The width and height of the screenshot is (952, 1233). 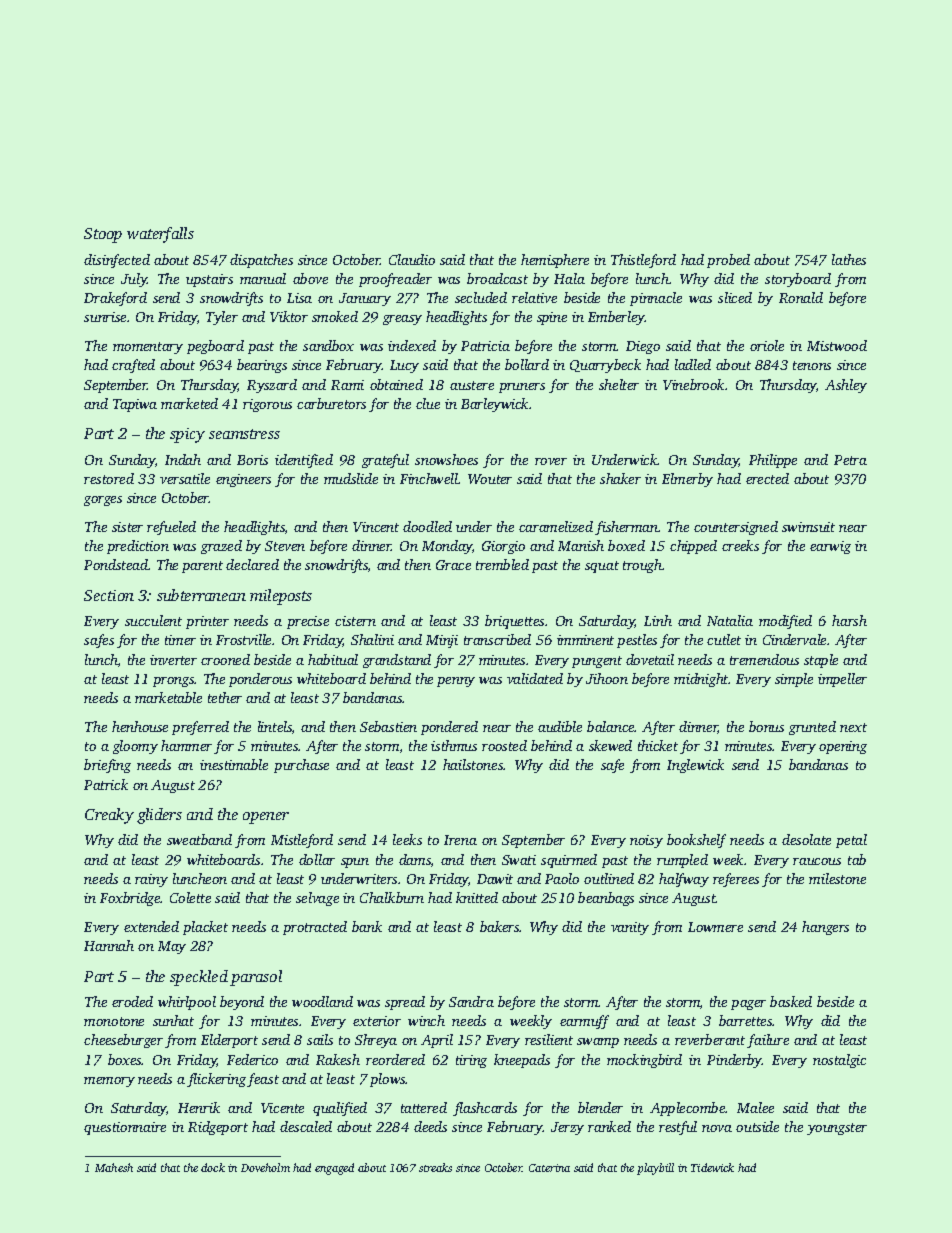 What do you see at coordinates (114, 1167) in the screenshot?
I see `Mahesh` at bounding box center [114, 1167].
